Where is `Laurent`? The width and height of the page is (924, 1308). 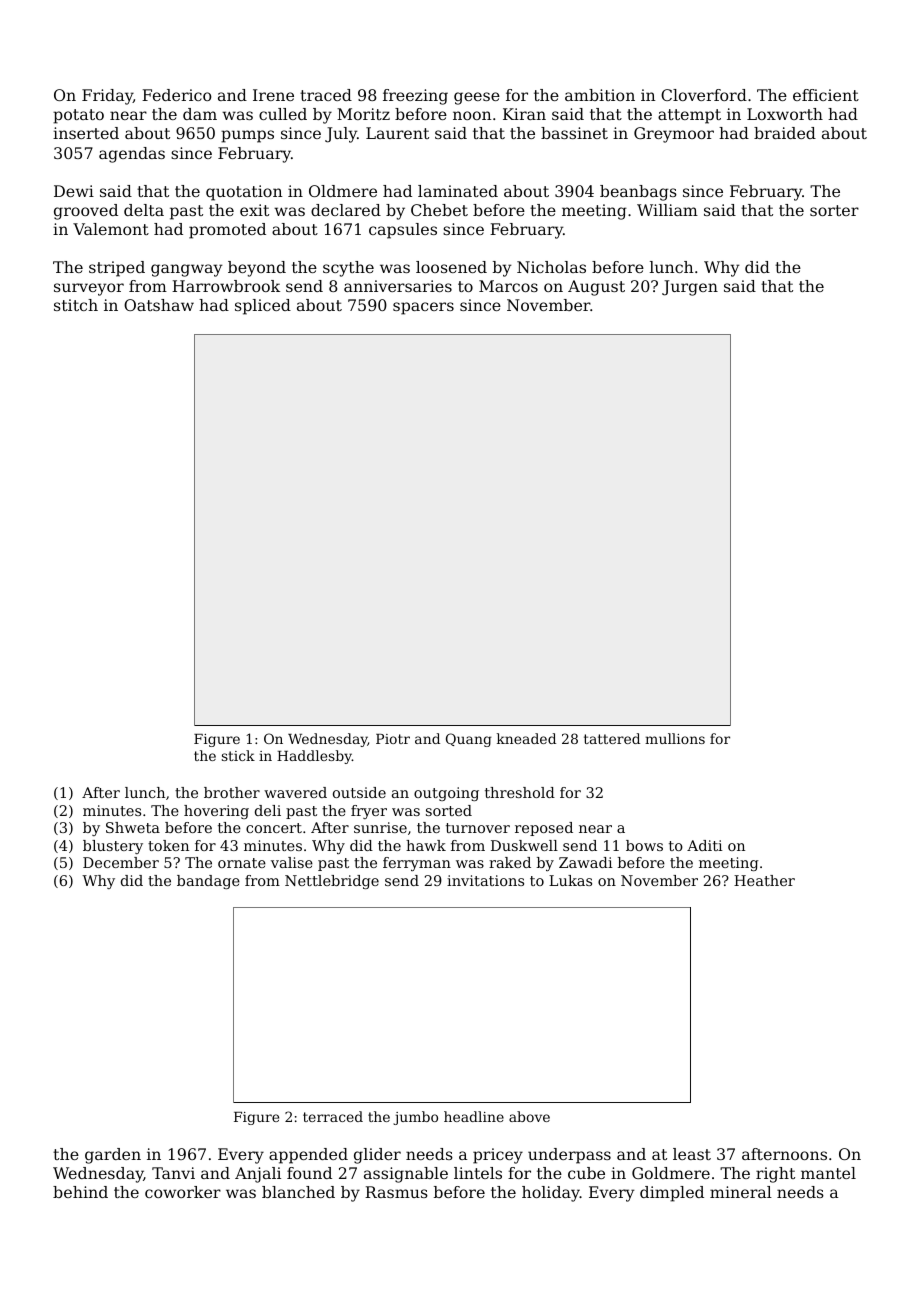
Laurent is located at coordinates (397, 133).
